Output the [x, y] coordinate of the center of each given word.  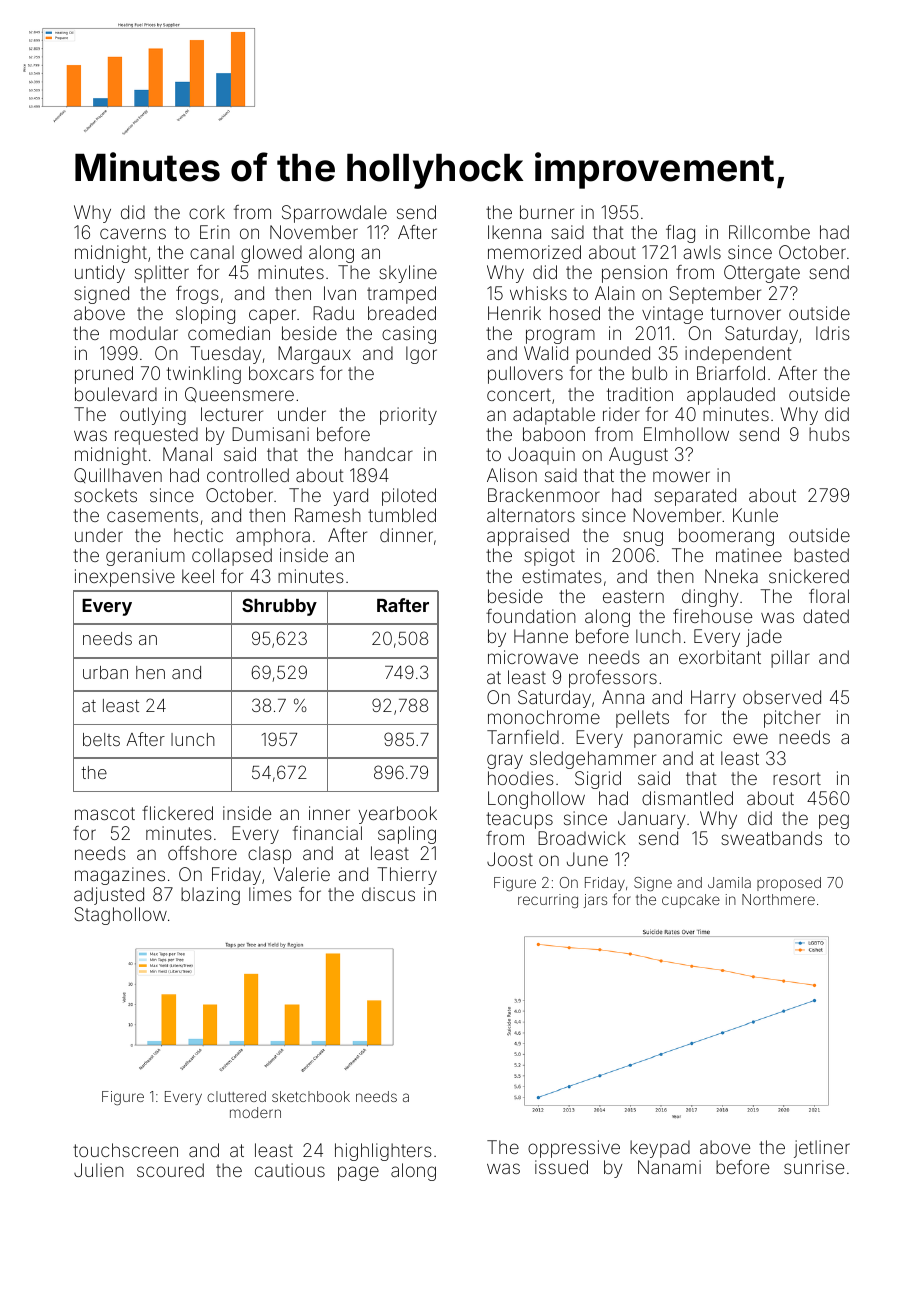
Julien [99, 1170]
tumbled [402, 515]
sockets [105, 495]
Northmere [778, 899]
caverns [133, 233]
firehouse [712, 616]
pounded [613, 355]
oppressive [574, 1149]
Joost [510, 859]
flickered [177, 813]
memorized [534, 252]
